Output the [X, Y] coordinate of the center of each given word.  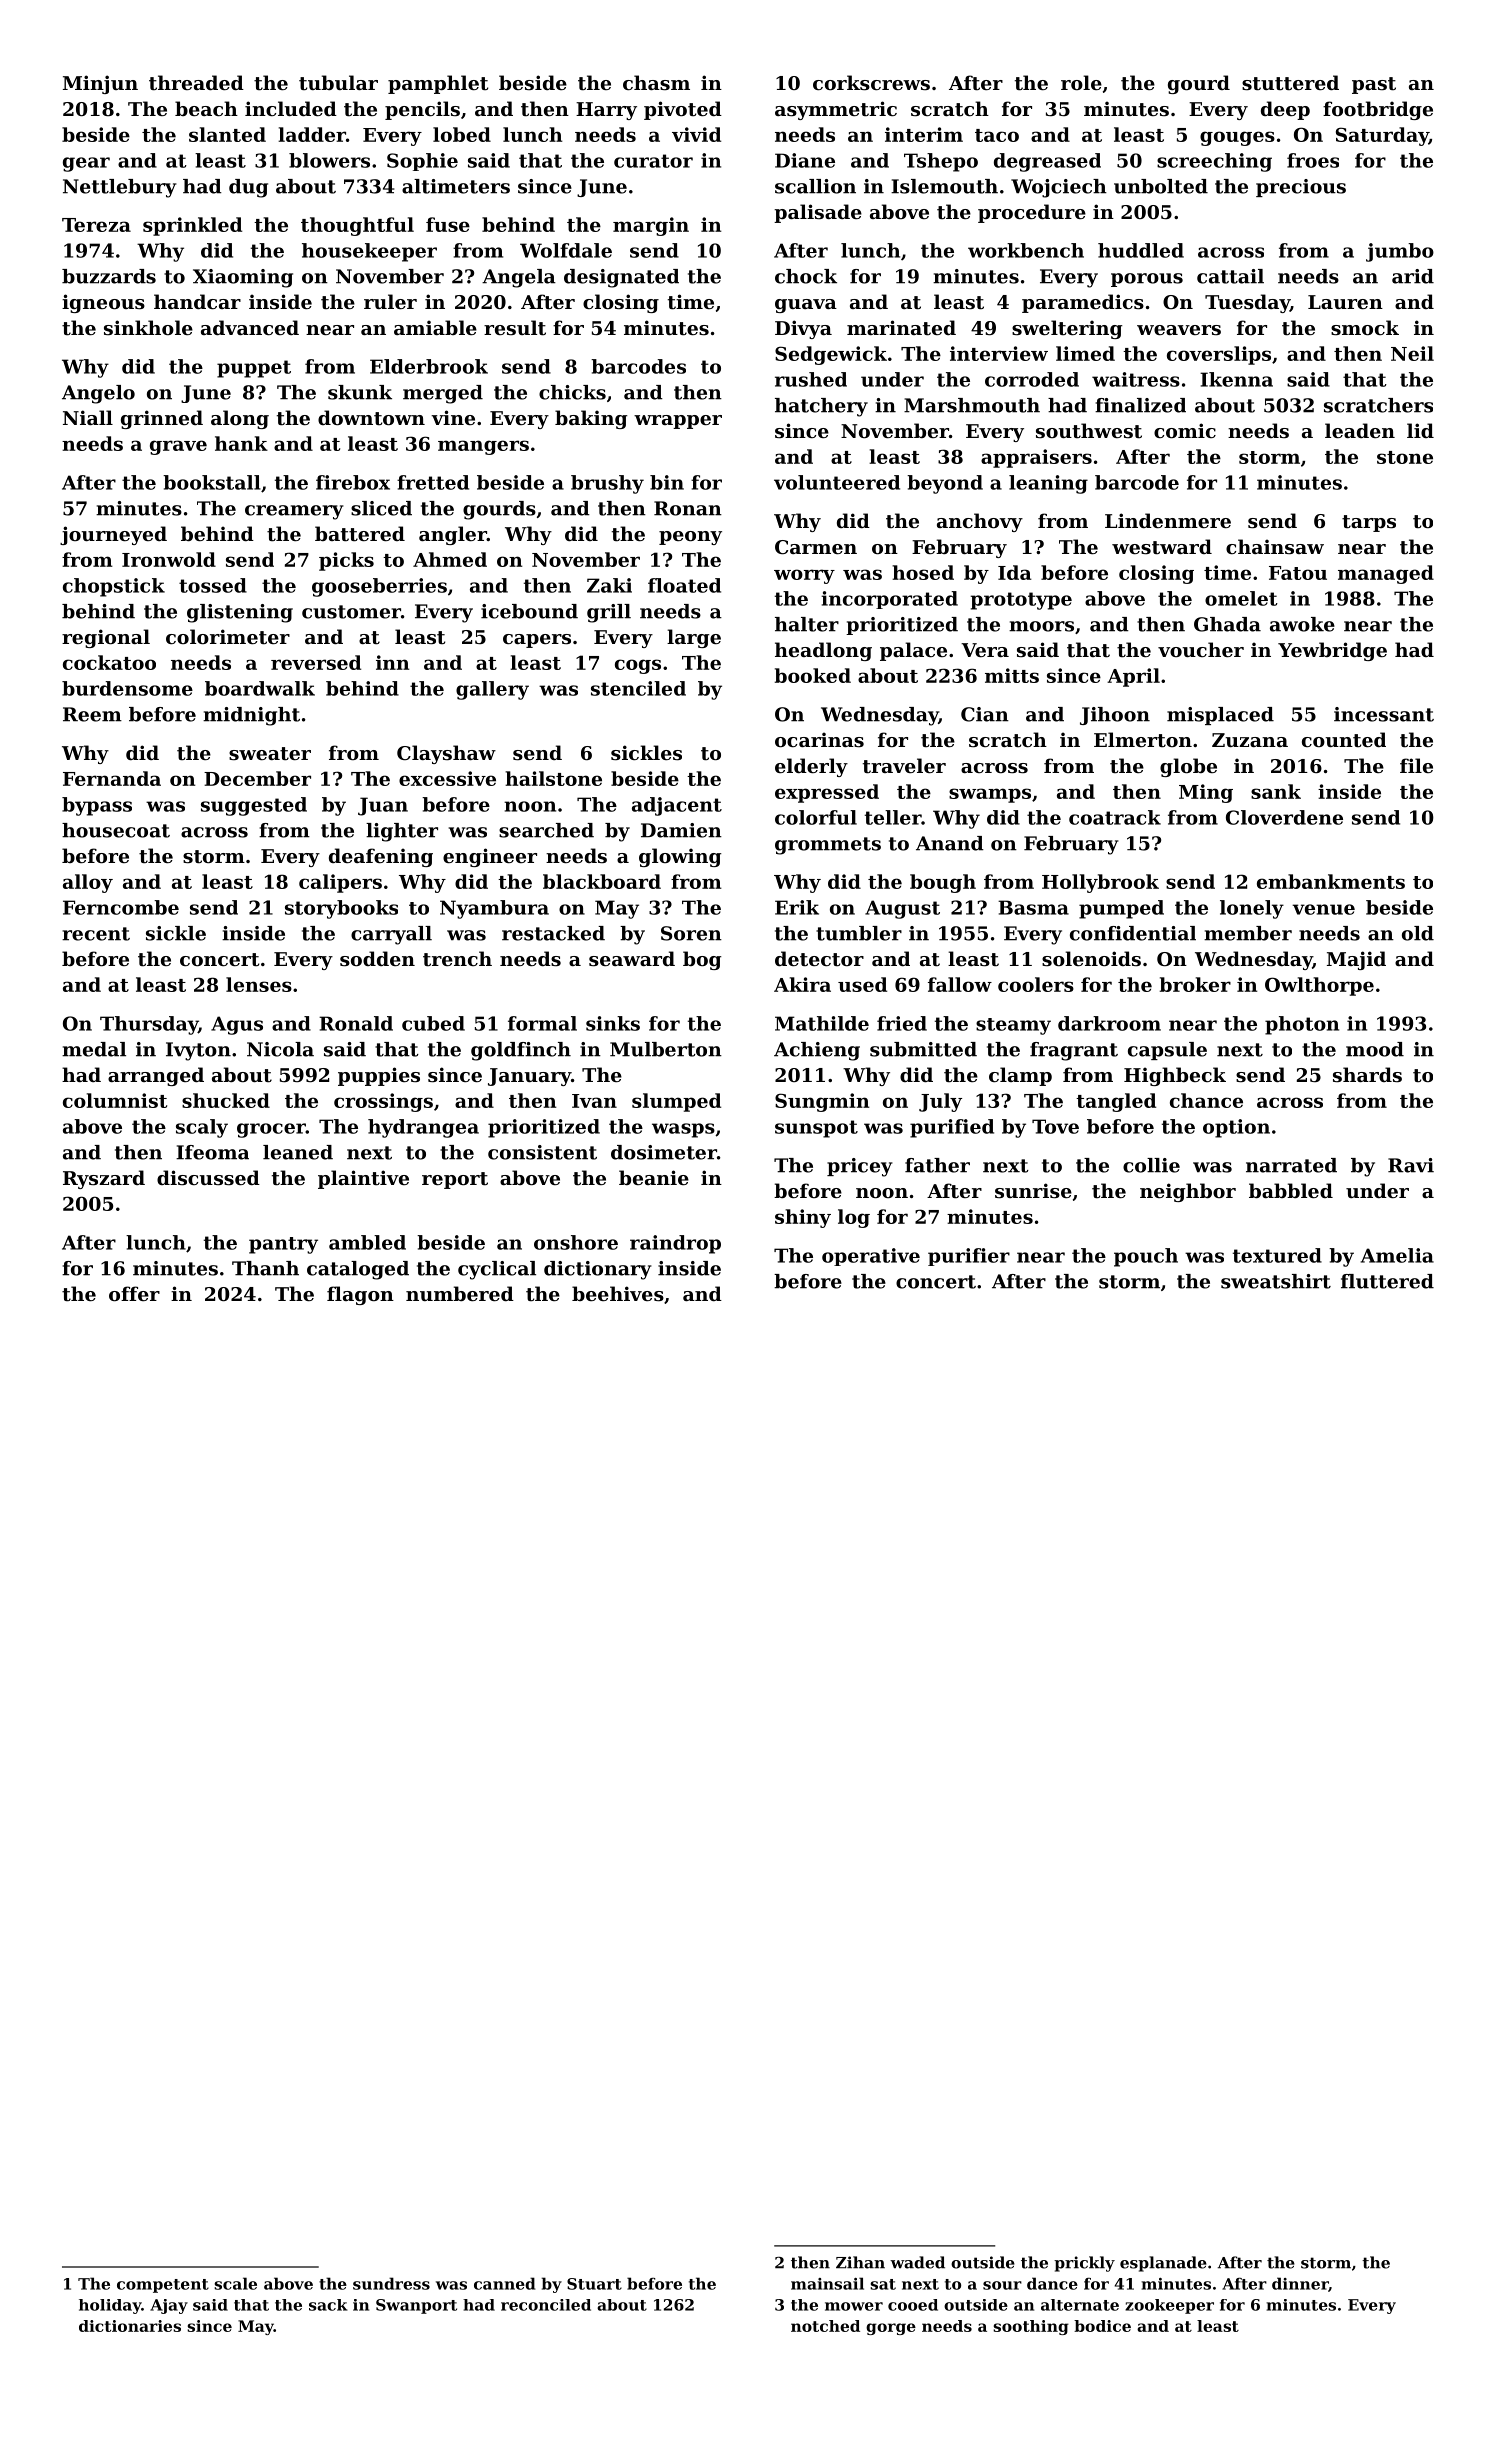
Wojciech [1059, 188]
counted [1344, 739]
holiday [110, 2306]
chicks [572, 392]
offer [134, 1293]
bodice [1102, 2326]
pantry [283, 1245]
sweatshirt [1276, 1281]
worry [804, 576]
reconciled [546, 2305]
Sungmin [822, 1102]
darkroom [1109, 1023]
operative [871, 1257]
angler [453, 535]
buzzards [109, 276]
